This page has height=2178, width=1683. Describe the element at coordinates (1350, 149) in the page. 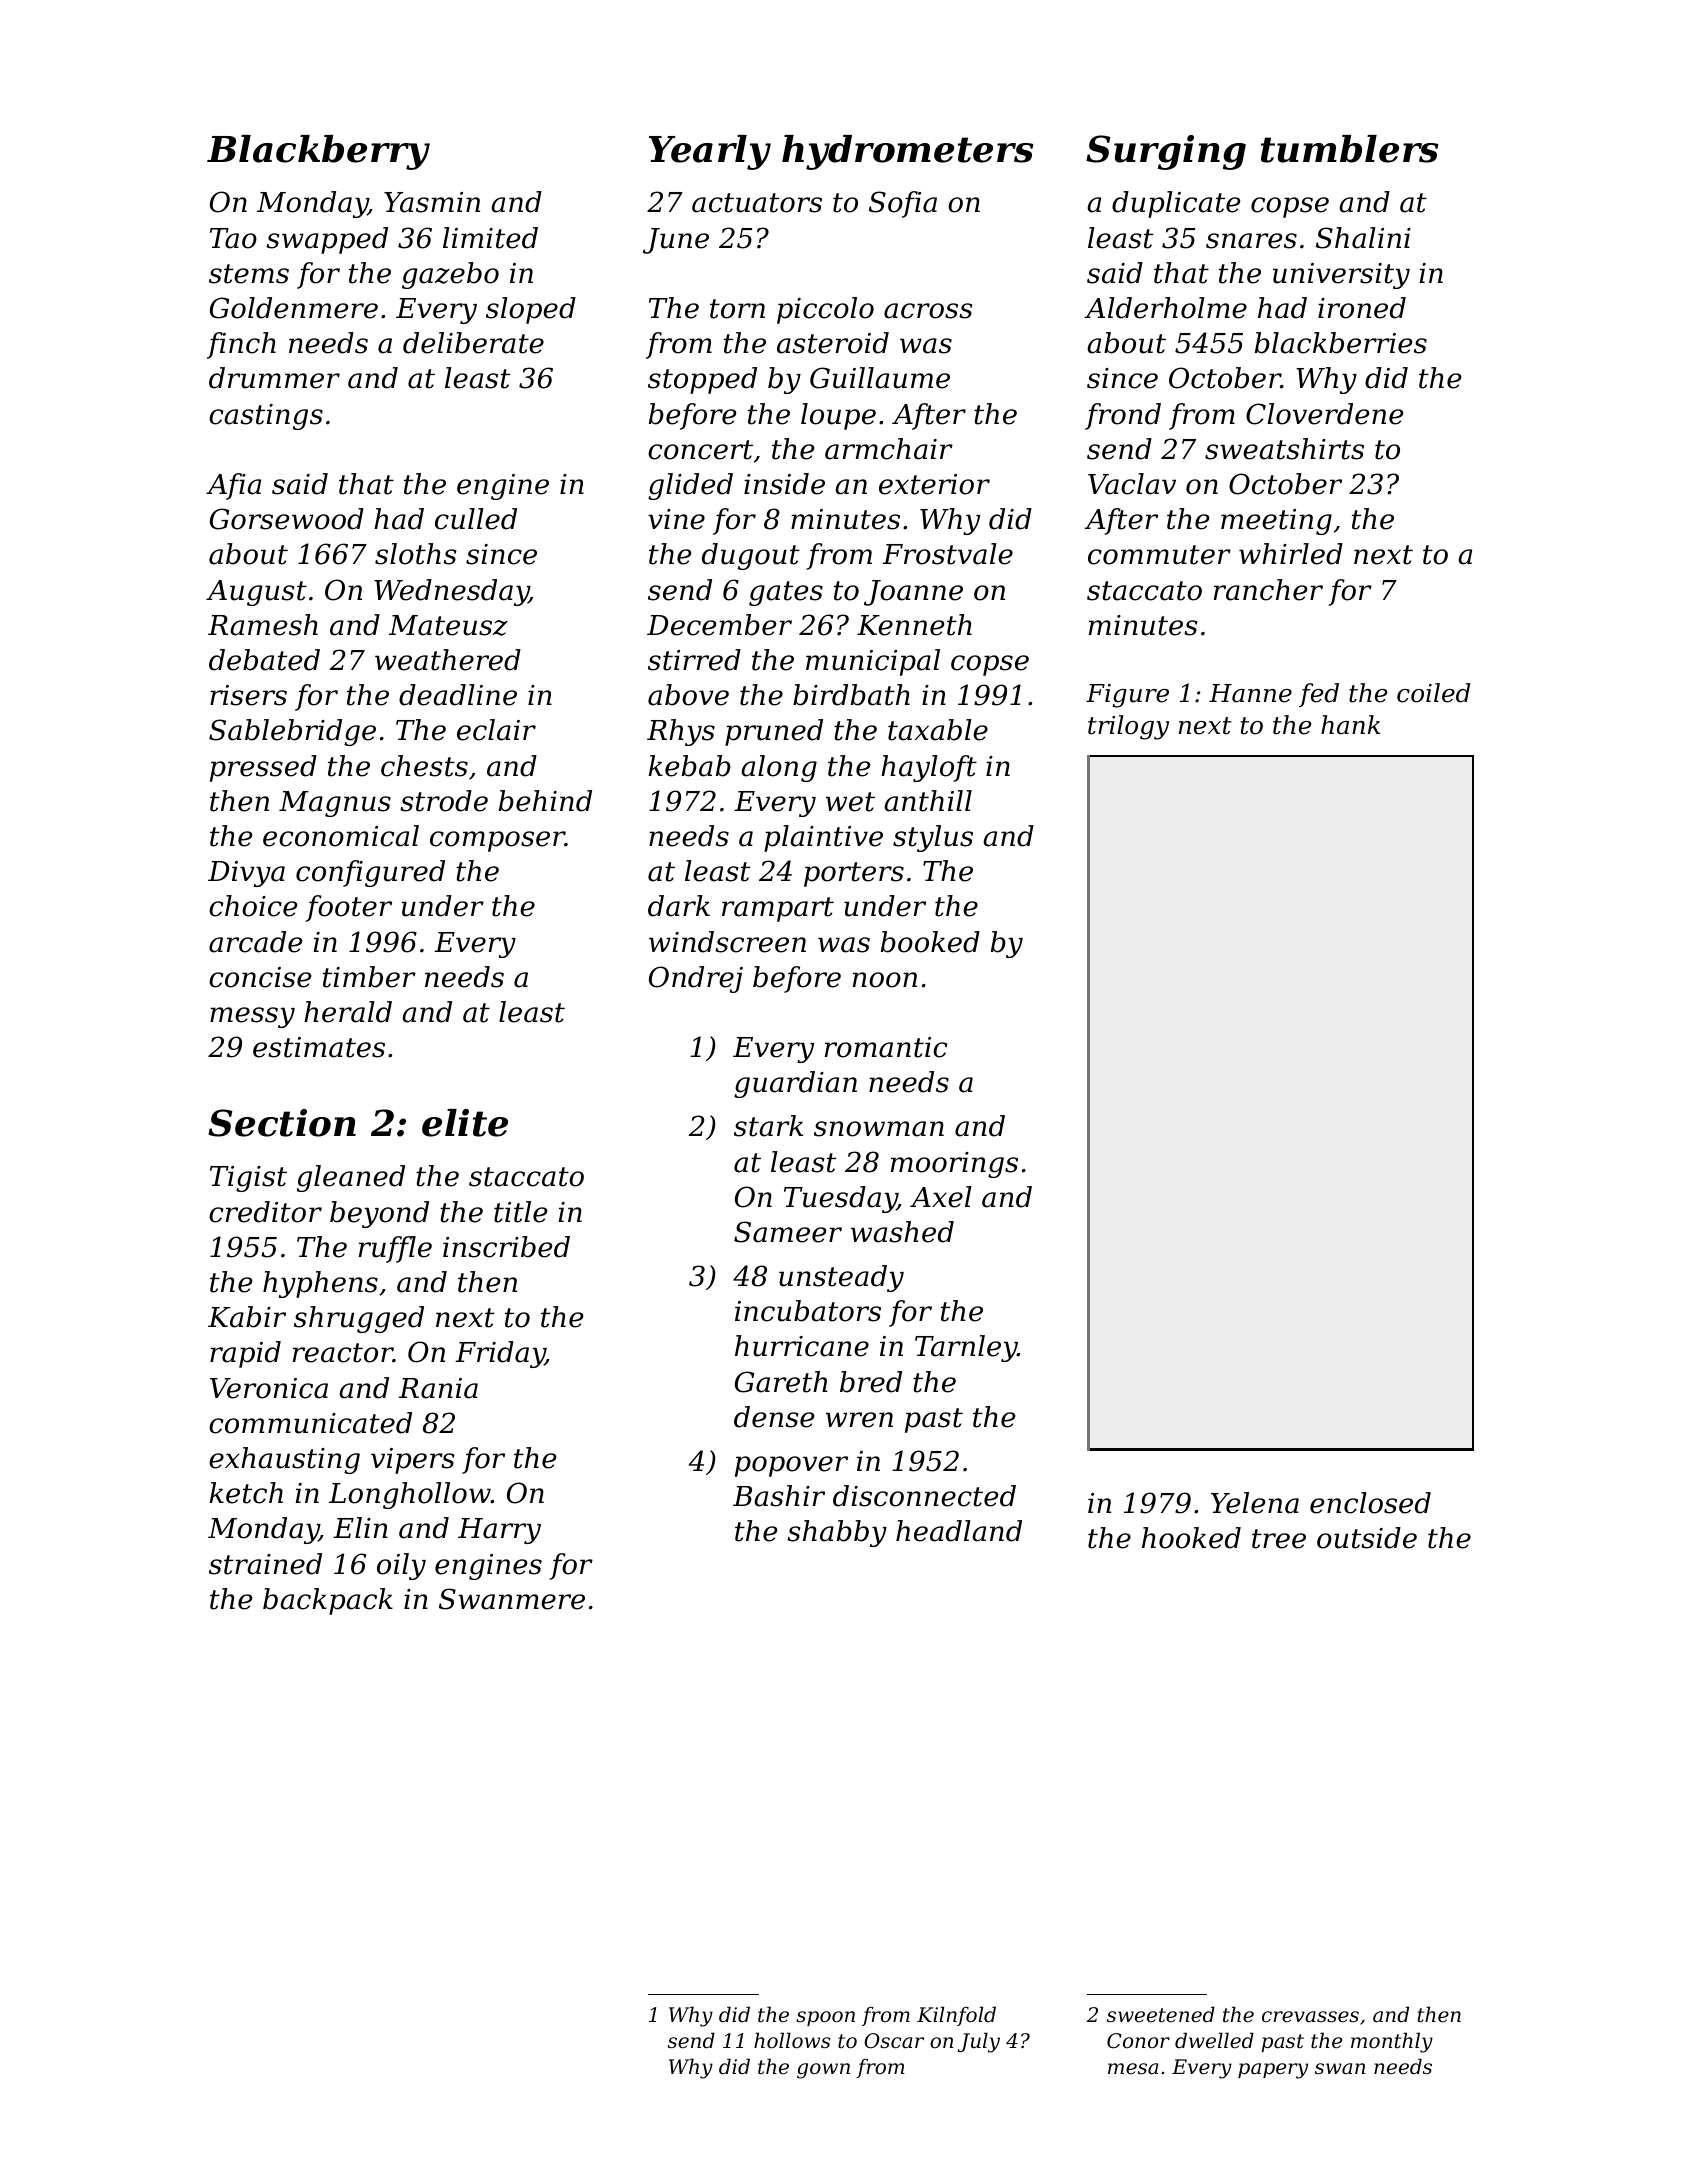

I see `tumblers` at that location.
